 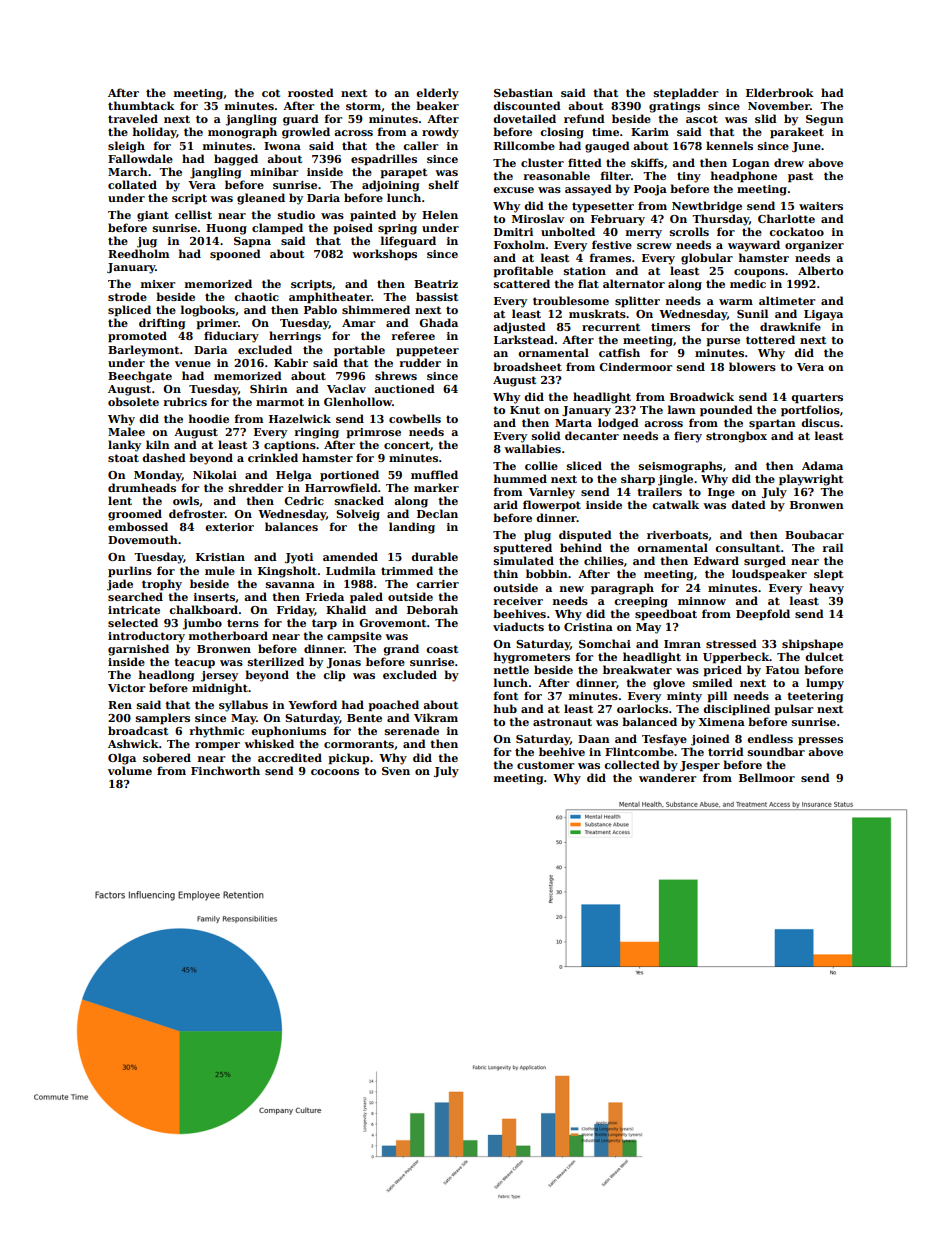 I want to click on elderly, so click(x=437, y=94).
